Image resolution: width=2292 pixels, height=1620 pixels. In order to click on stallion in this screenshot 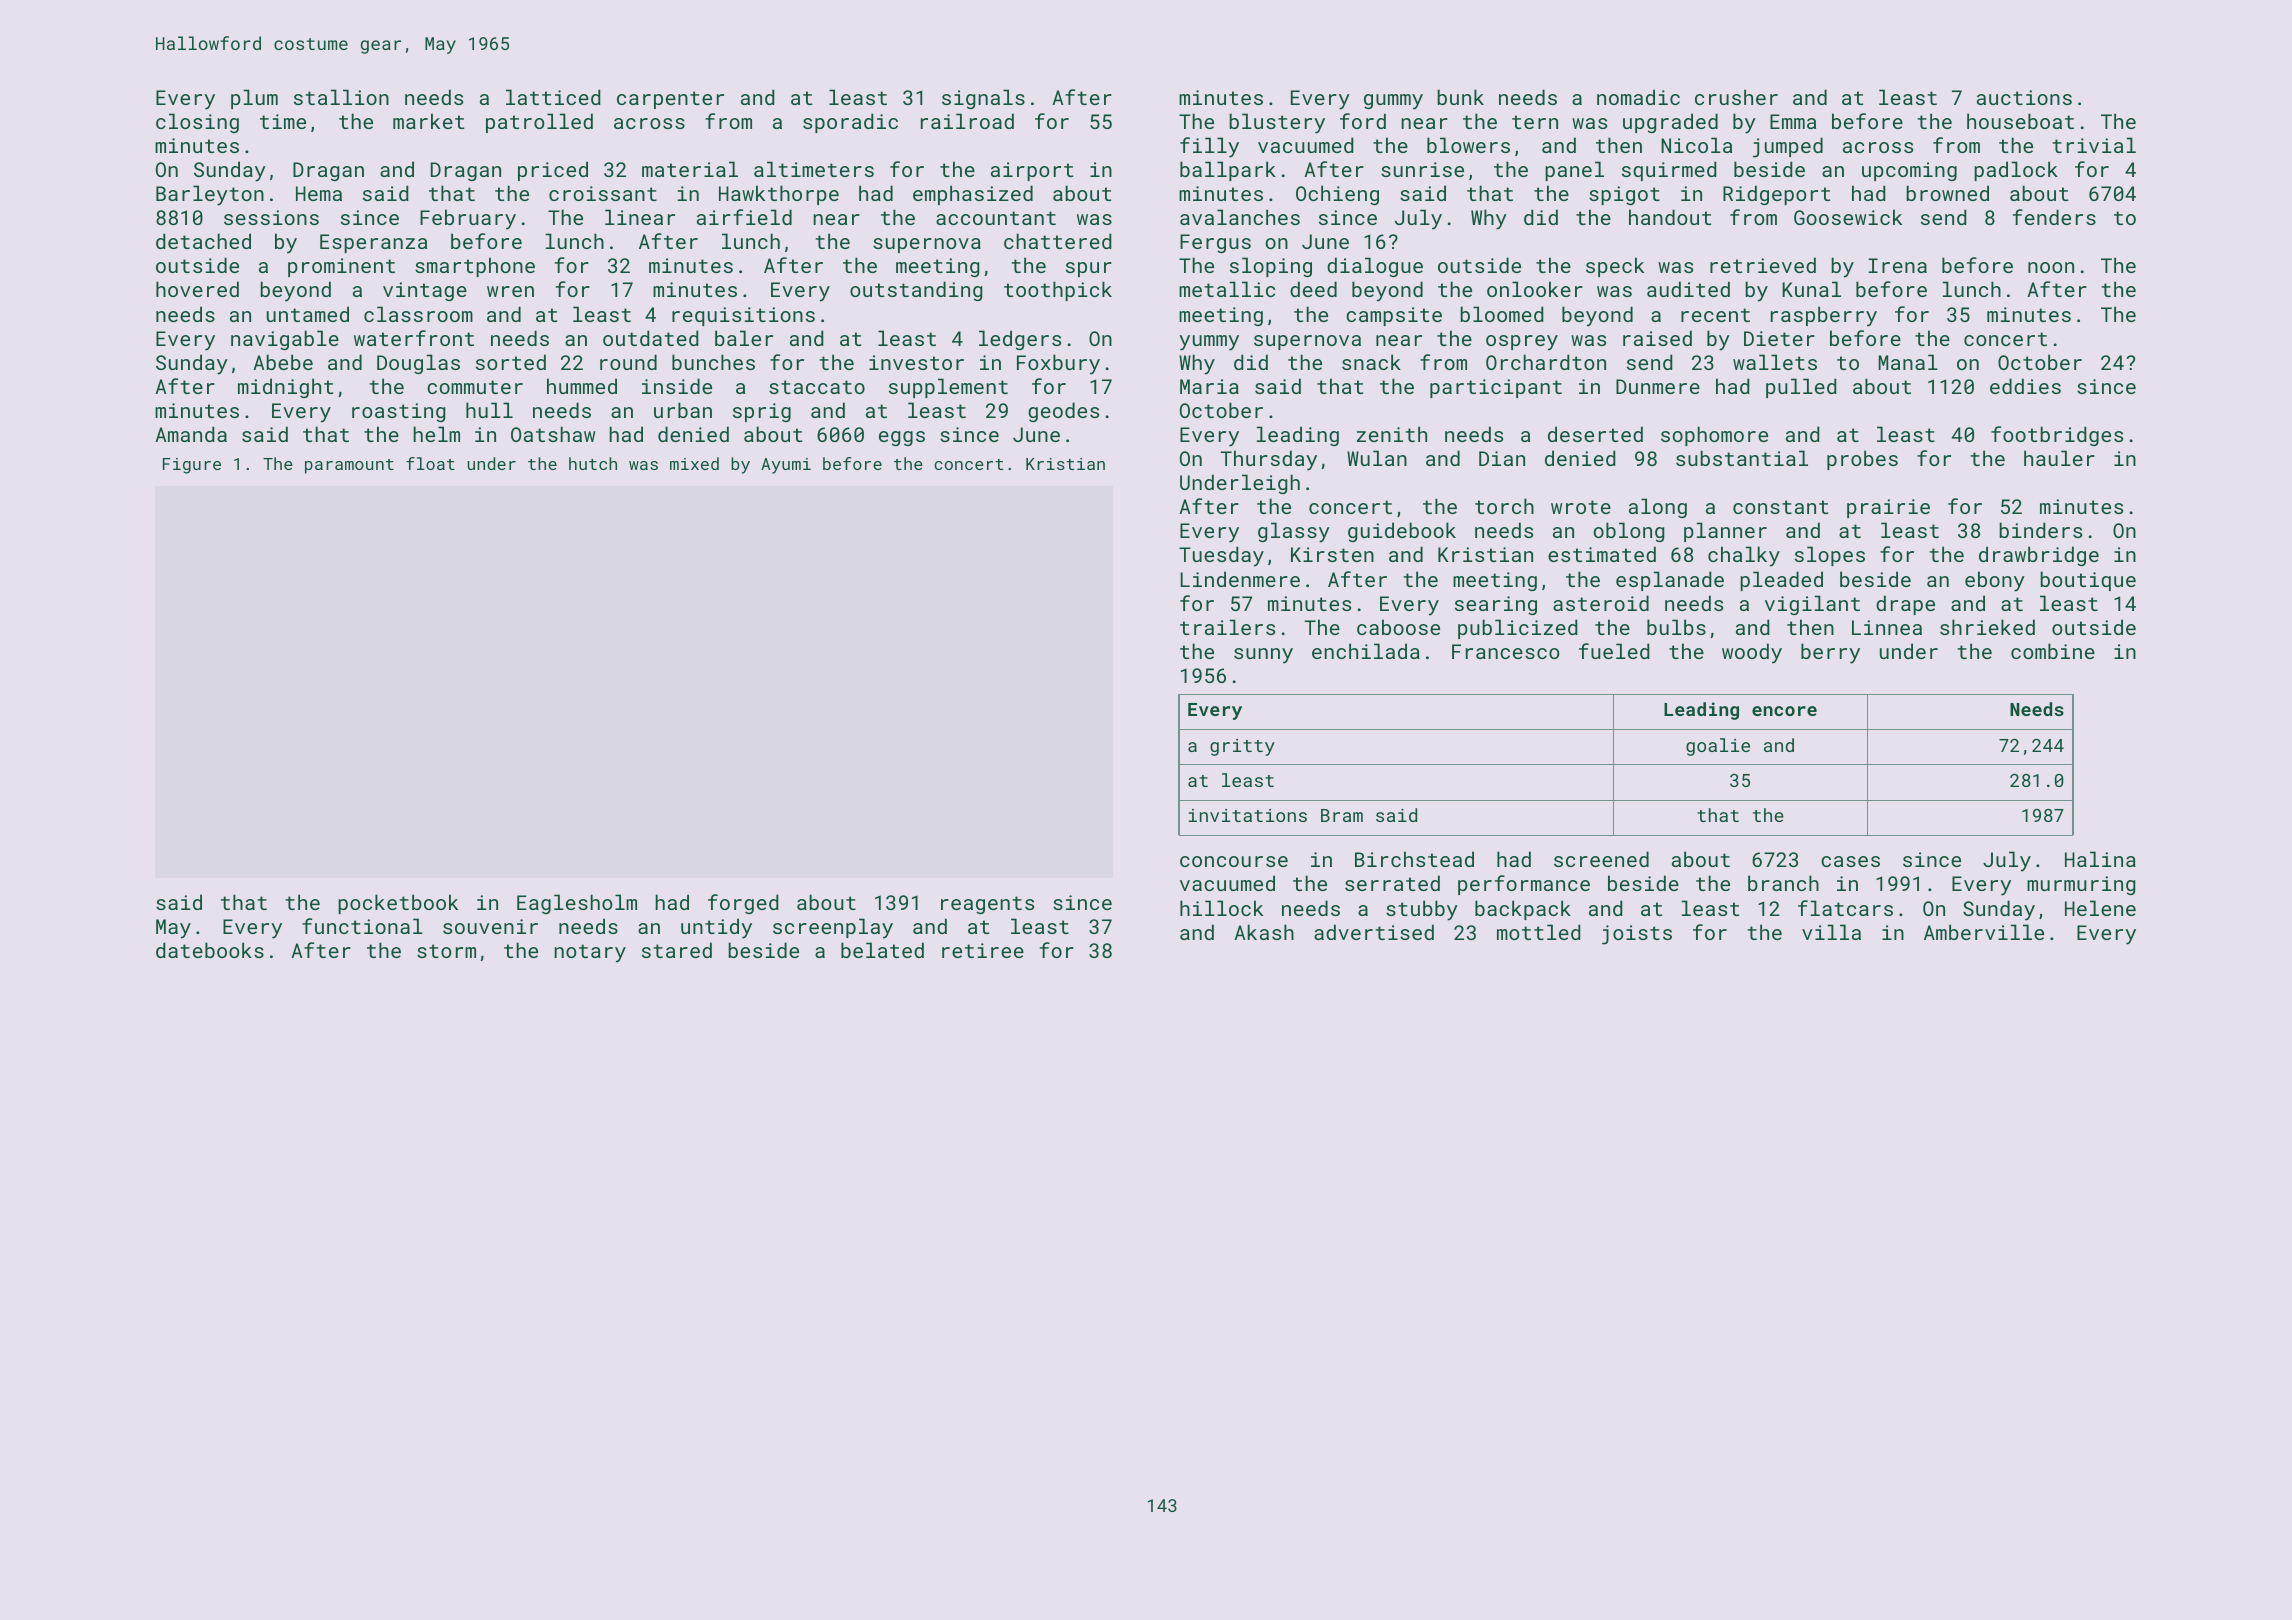, I will do `click(341, 97)`.
